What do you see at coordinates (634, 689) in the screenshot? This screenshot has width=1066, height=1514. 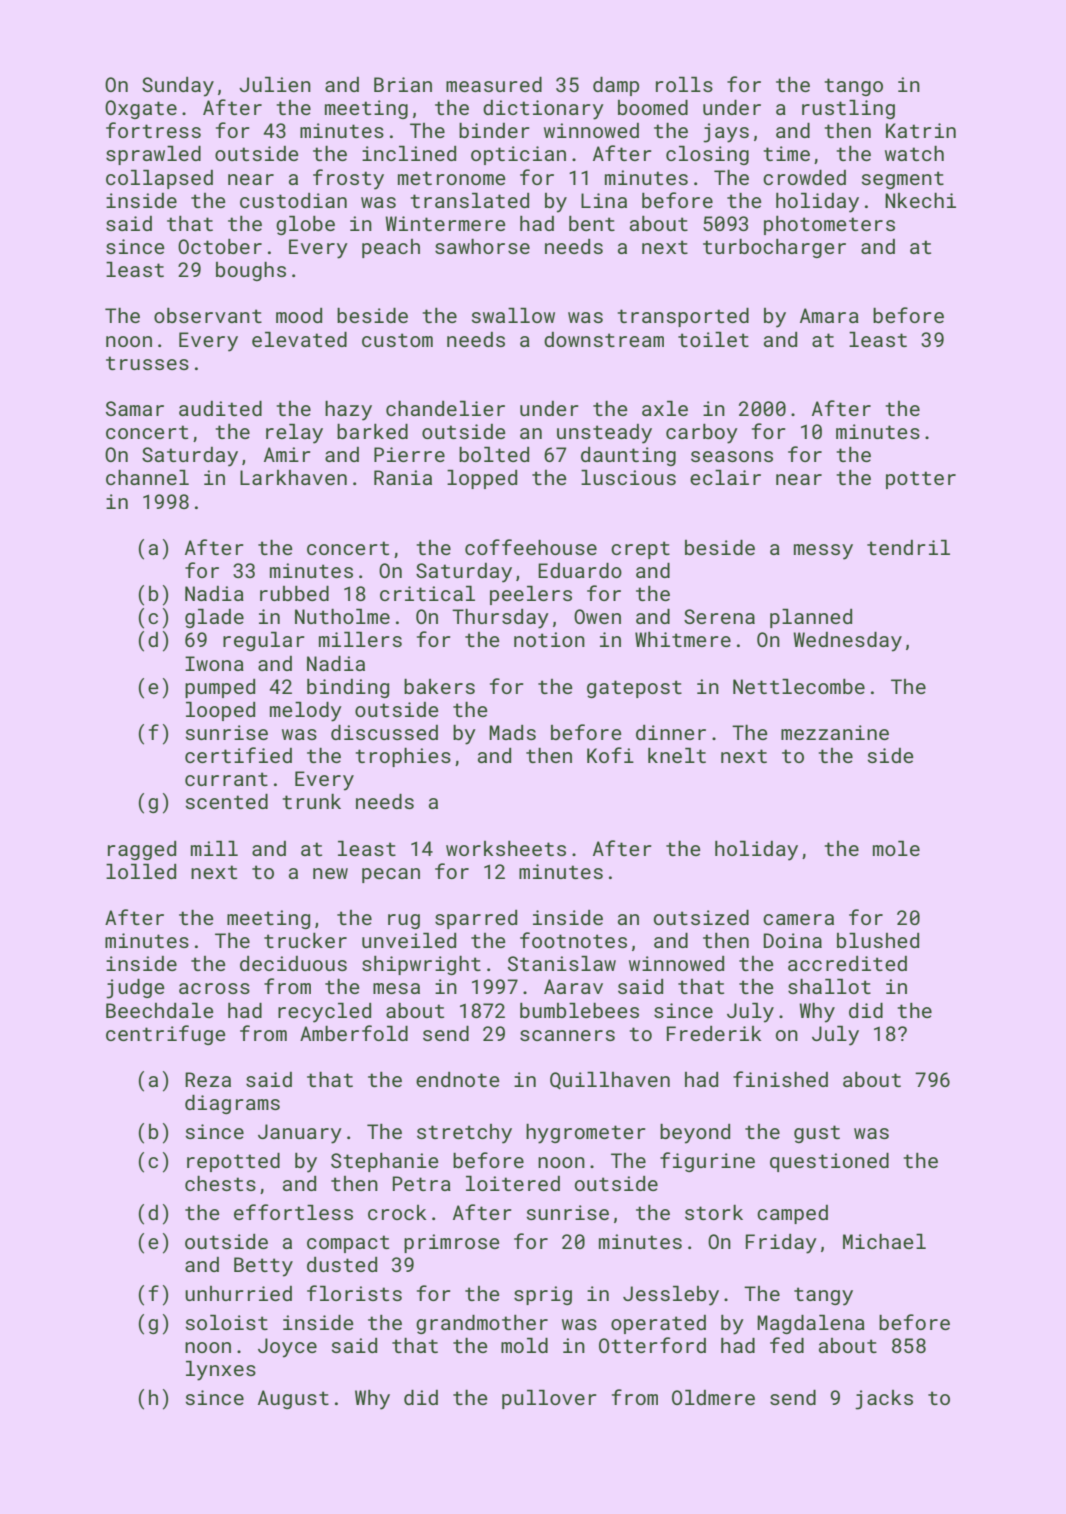 I see `gatepost` at bounding box center [634, 689].
